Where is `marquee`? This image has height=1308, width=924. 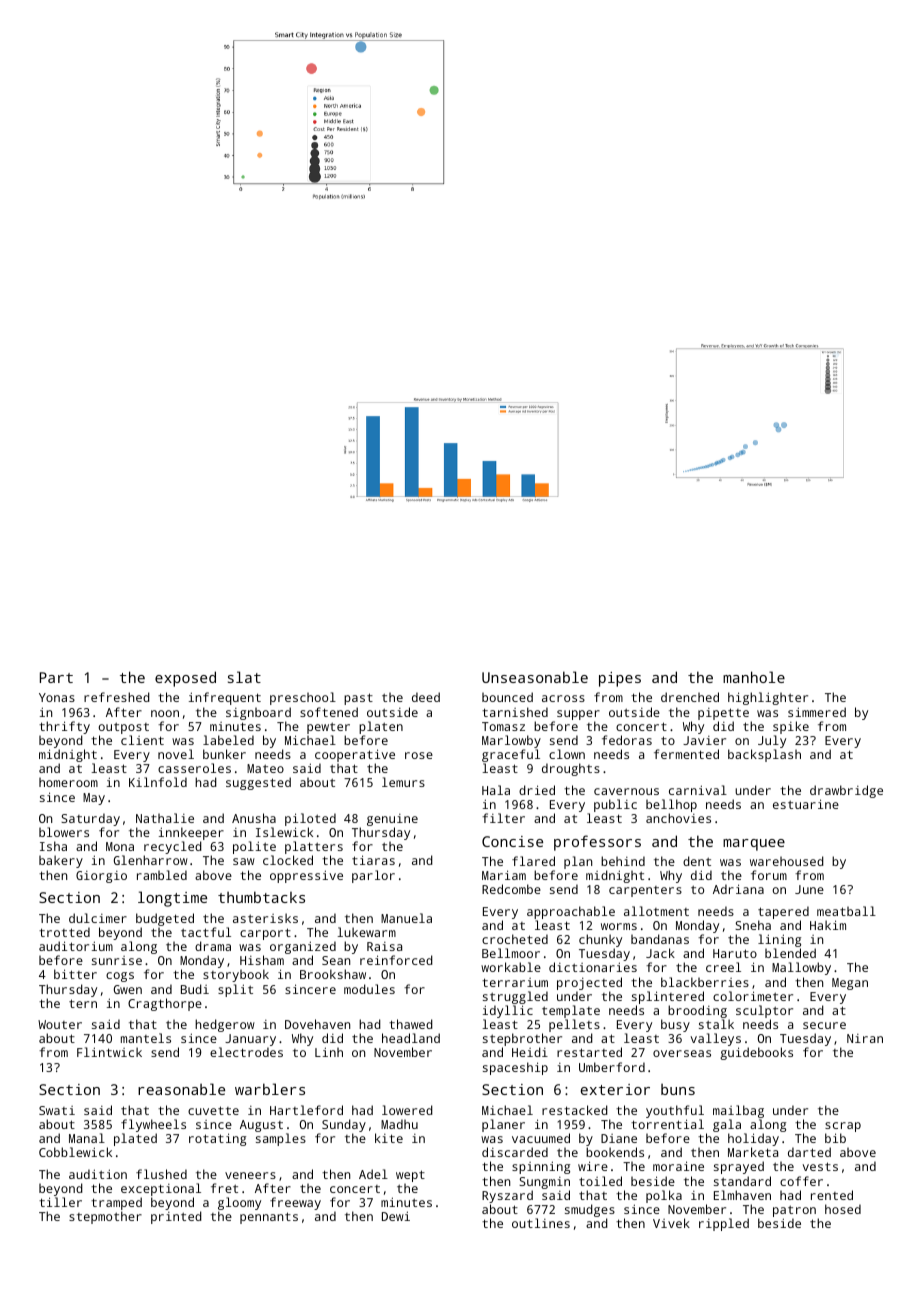 marquee is located at coordinates (754, 845).
